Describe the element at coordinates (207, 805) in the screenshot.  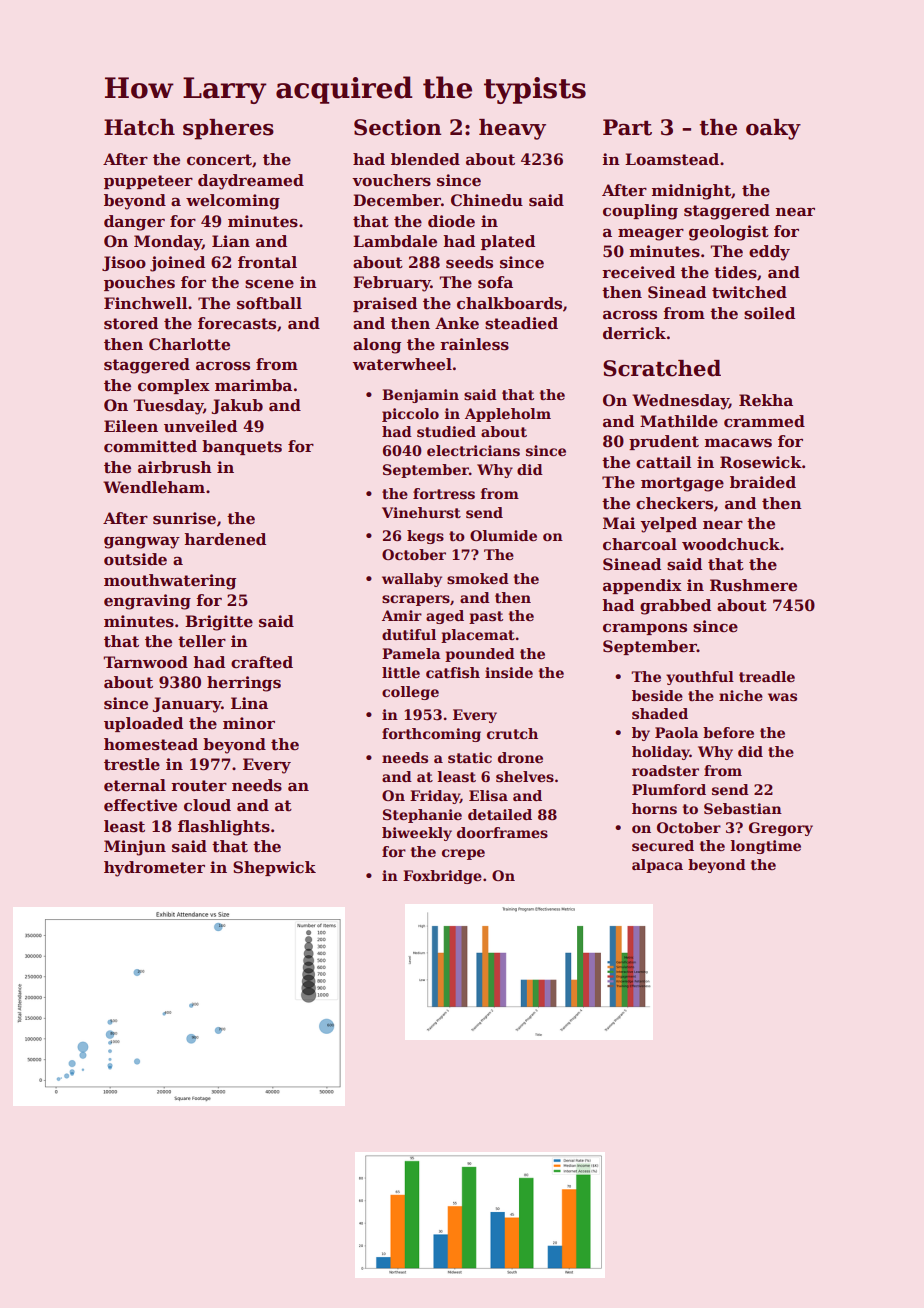
I see `cloud` at that location.
